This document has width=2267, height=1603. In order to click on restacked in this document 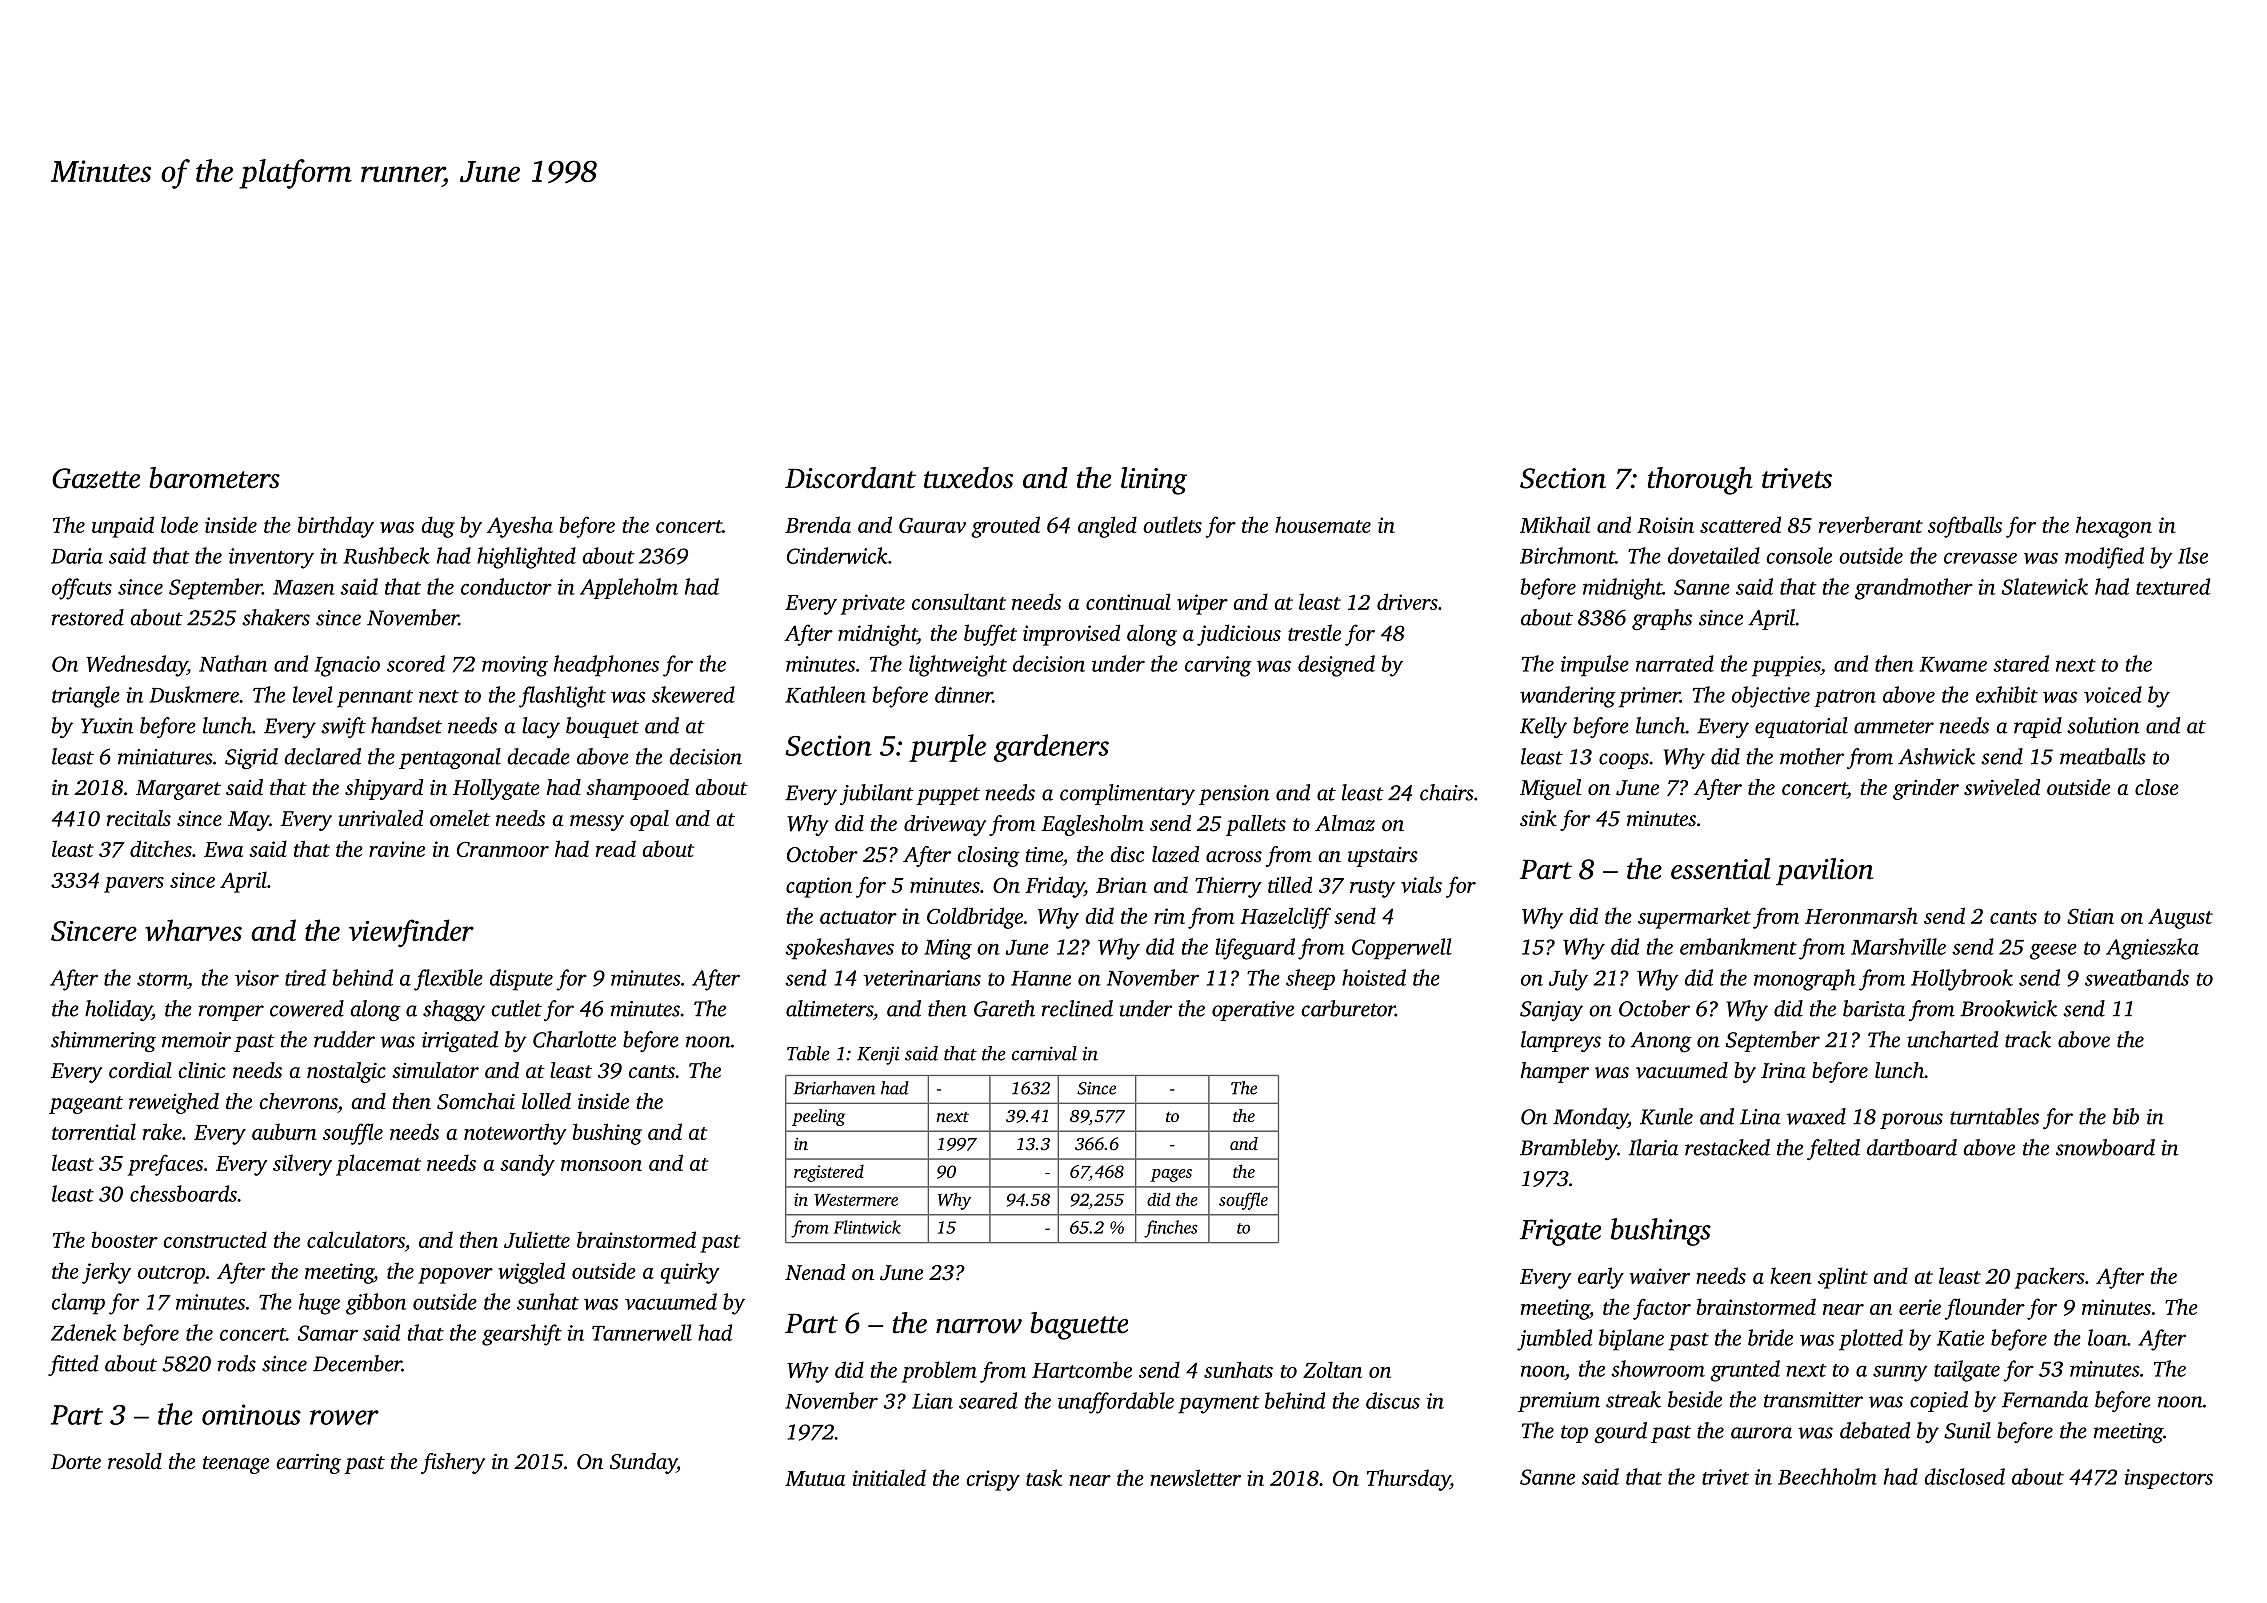, I will do `click(1727, 1147)`.
